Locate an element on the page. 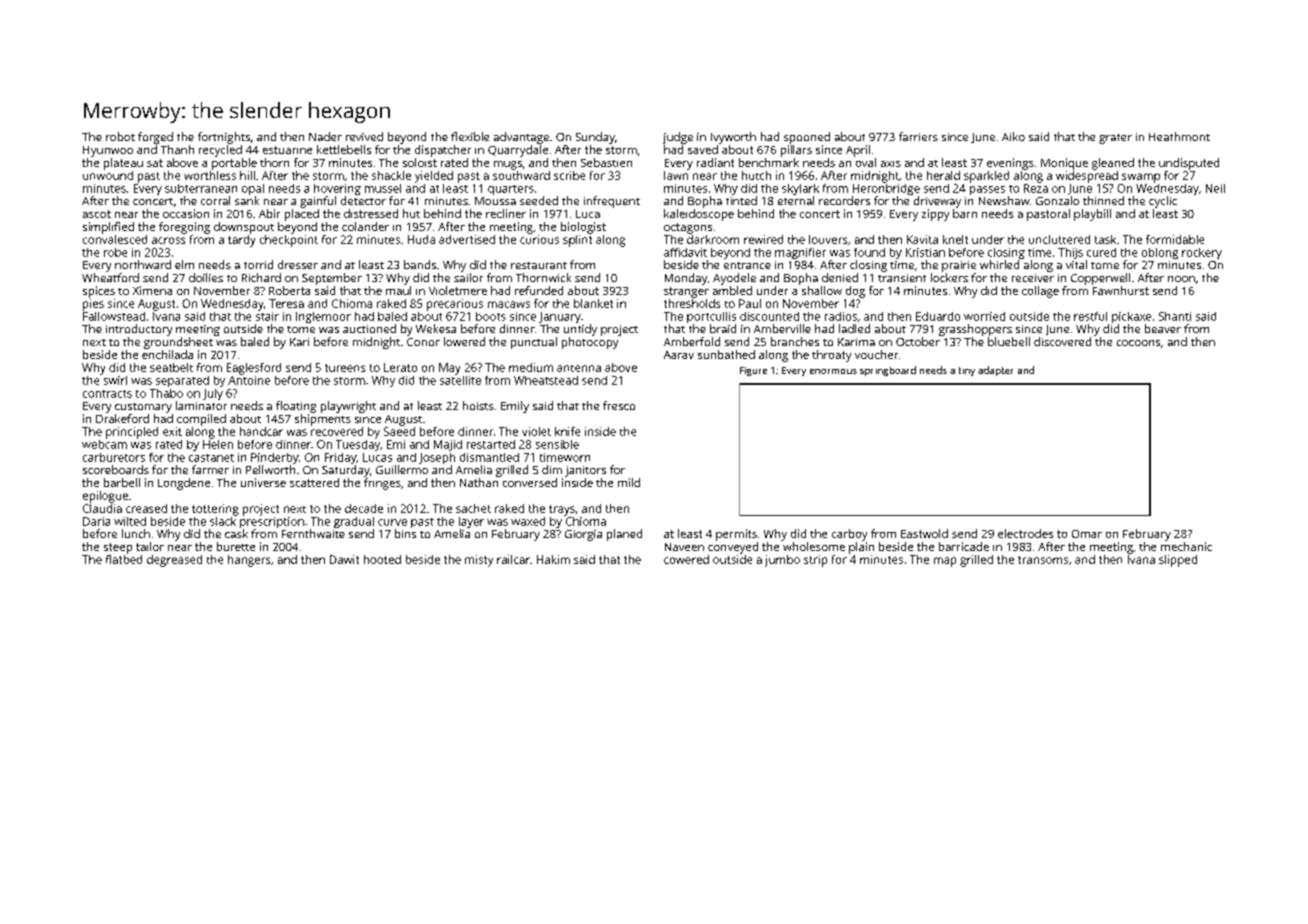 This image has width=1308, height=924. handcar is located at coordinates (261, 431).
